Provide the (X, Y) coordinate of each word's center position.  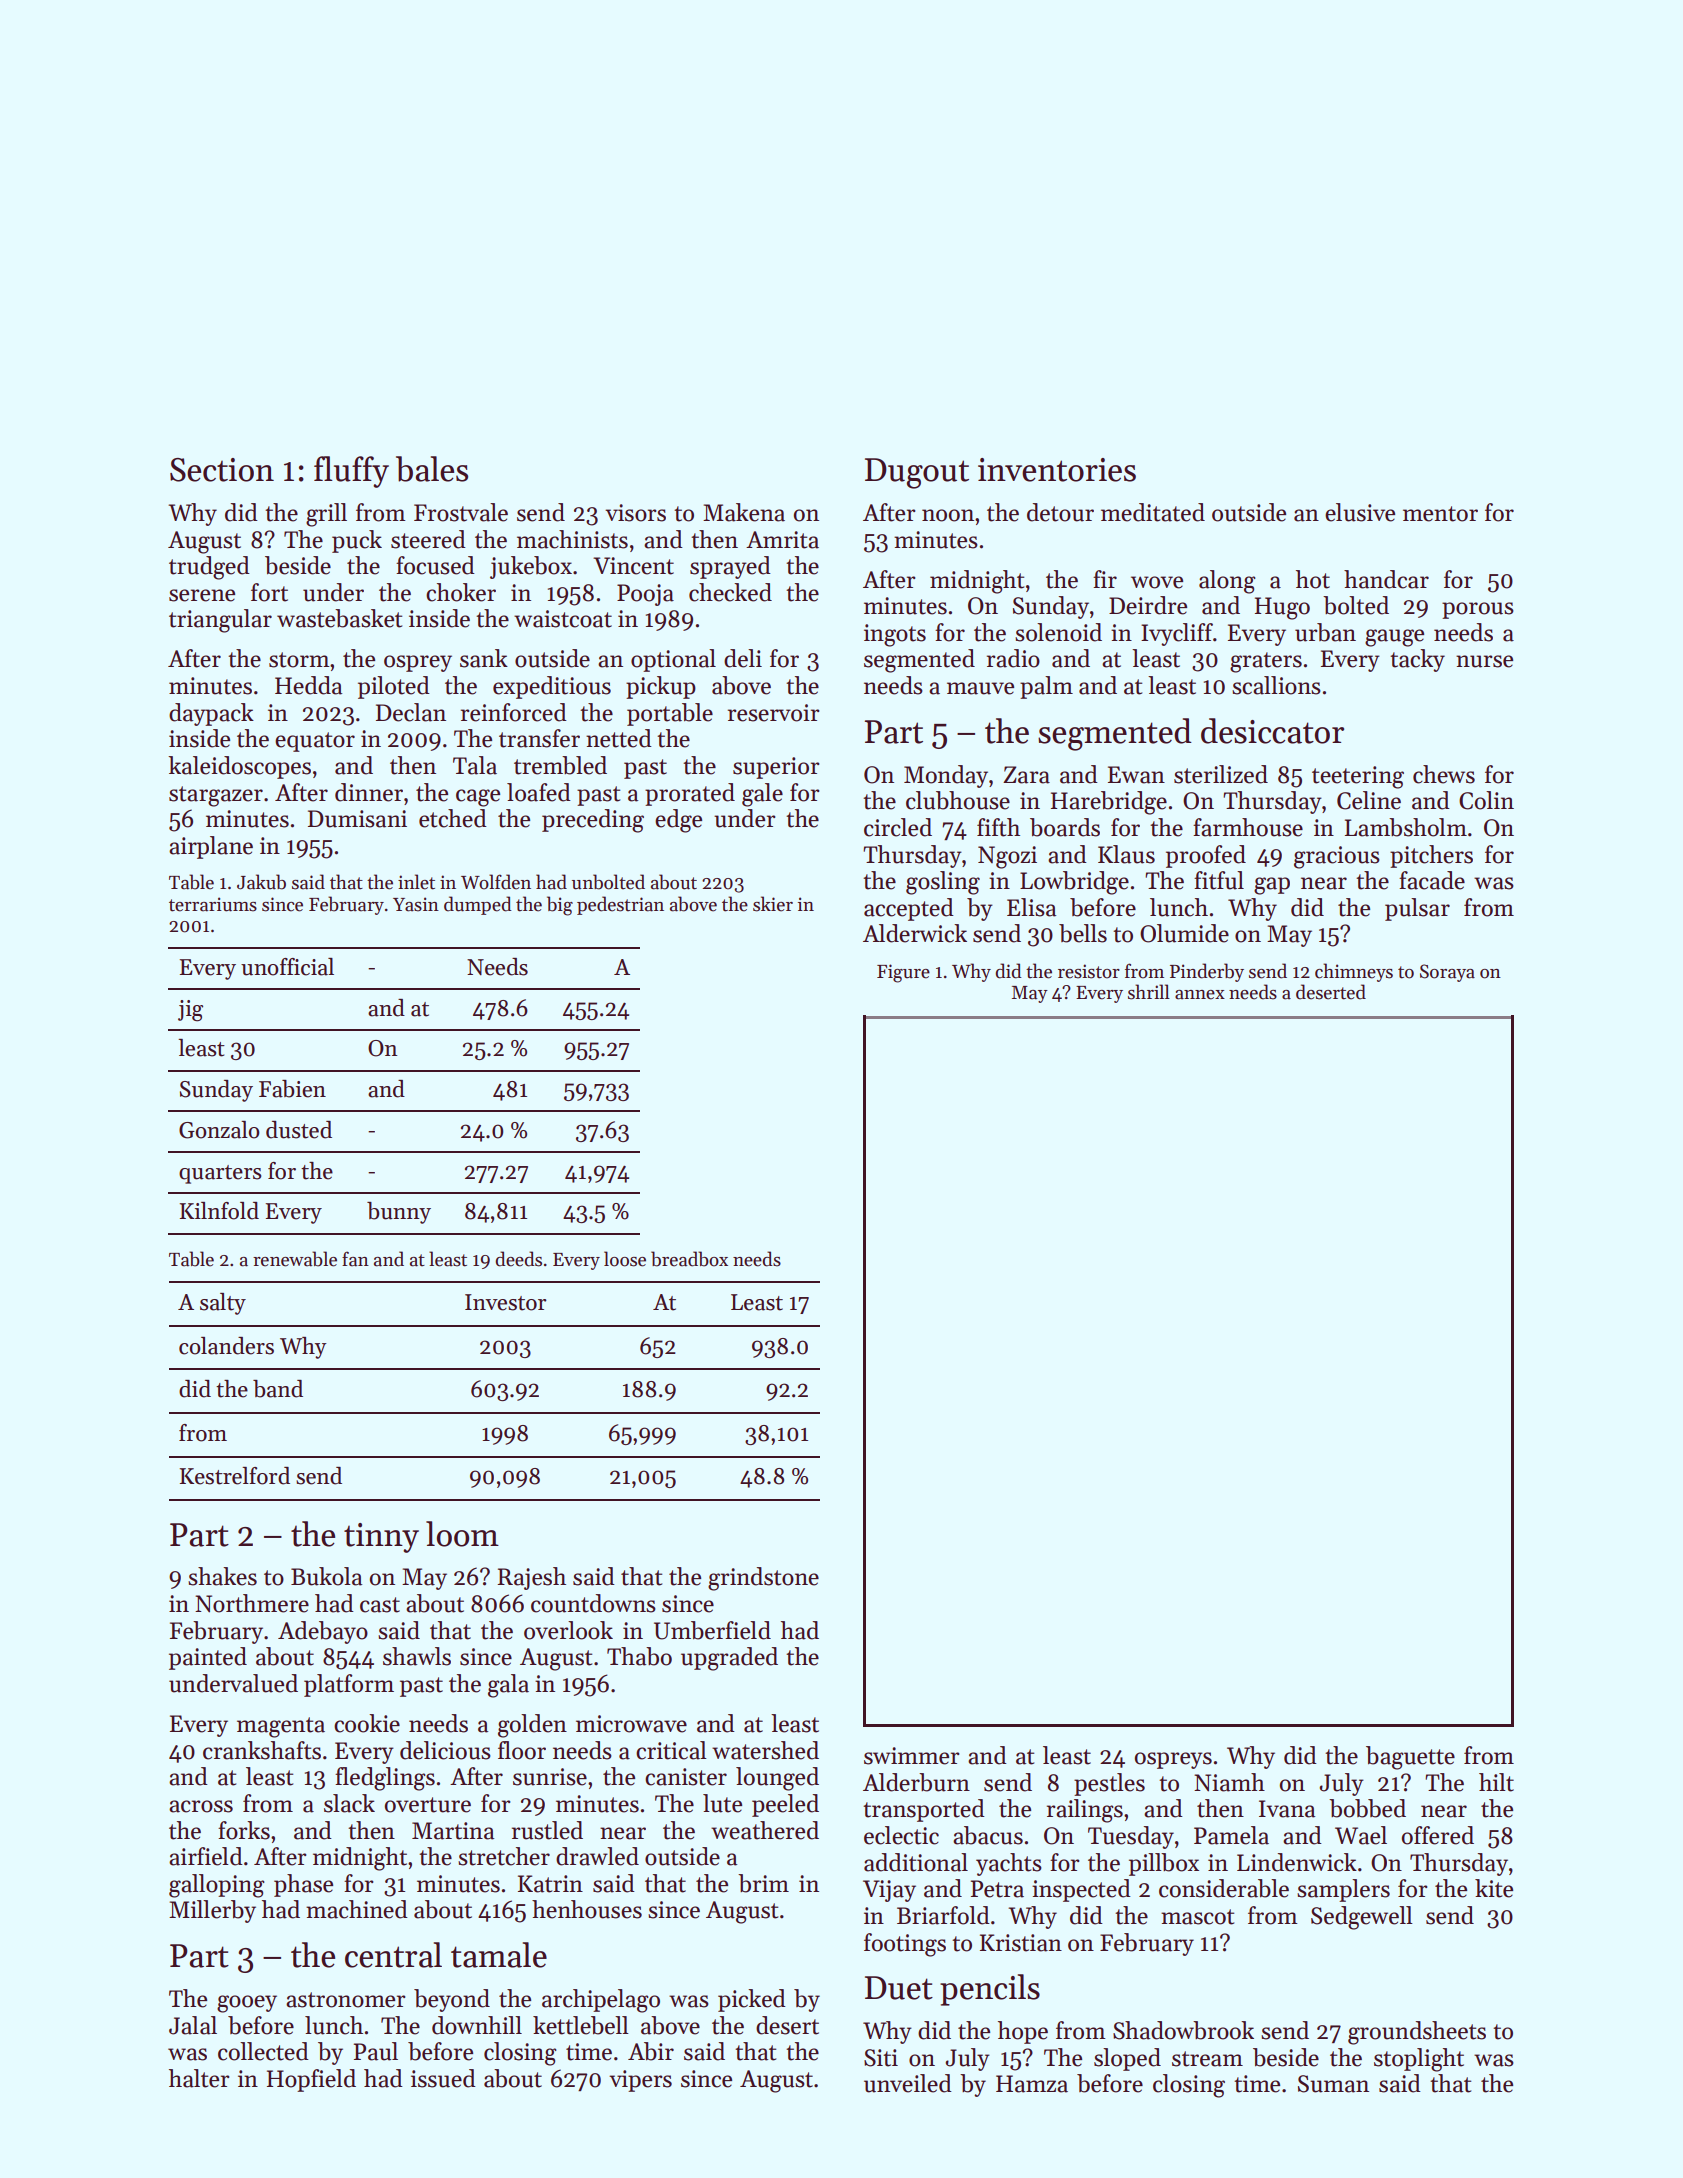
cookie (367, 1723)
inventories (1057, 470)
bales (432, 469)
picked (752, 2000)
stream (1207, 2059)
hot (1313, 579)
